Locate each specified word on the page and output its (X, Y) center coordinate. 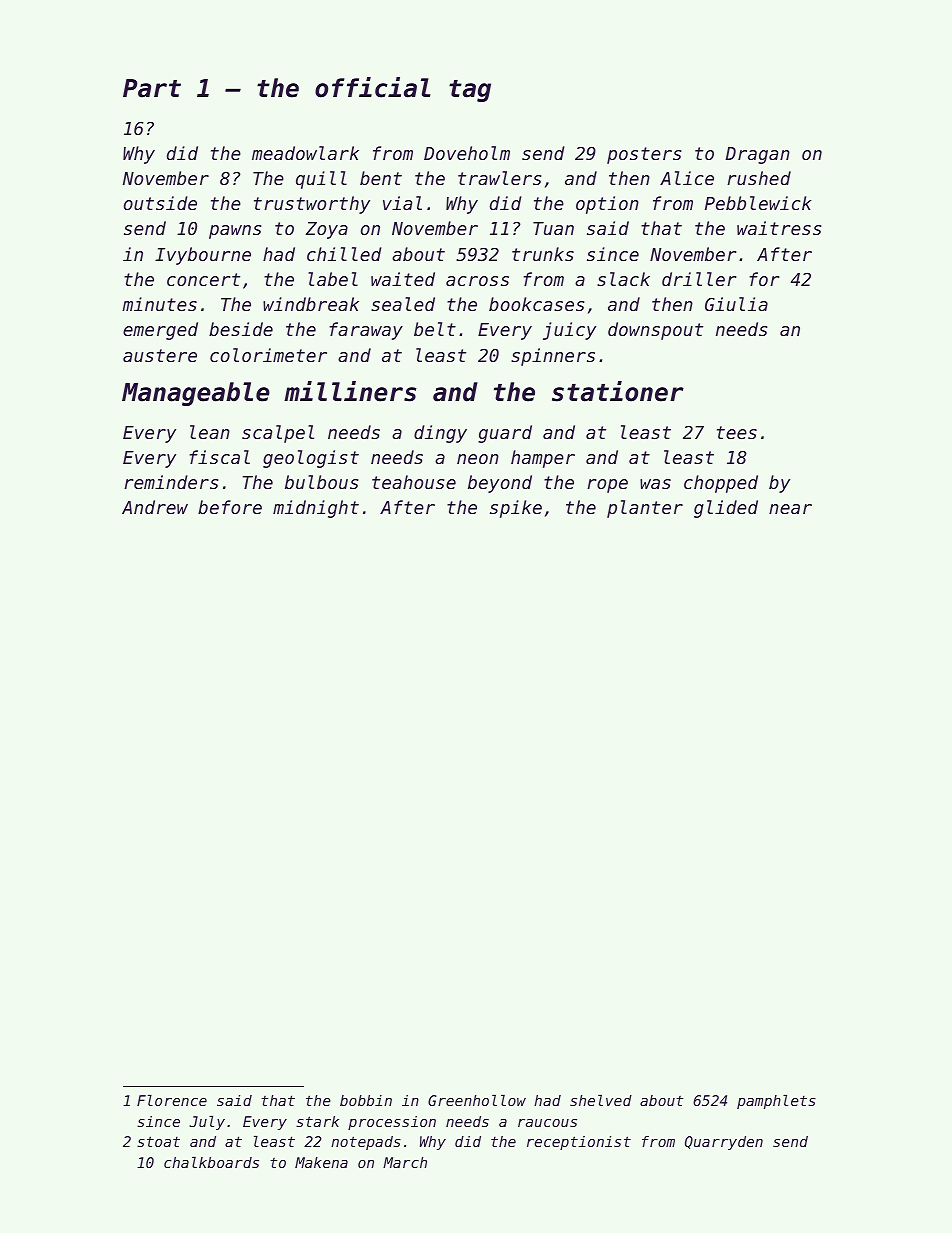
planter (645, 509)
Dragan (758, 155)
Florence (172, 1100)
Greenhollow (477, 1100)
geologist (311, 459)
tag (470, 91)
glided (726, 509)
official (372, 87)
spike (516, 509)
